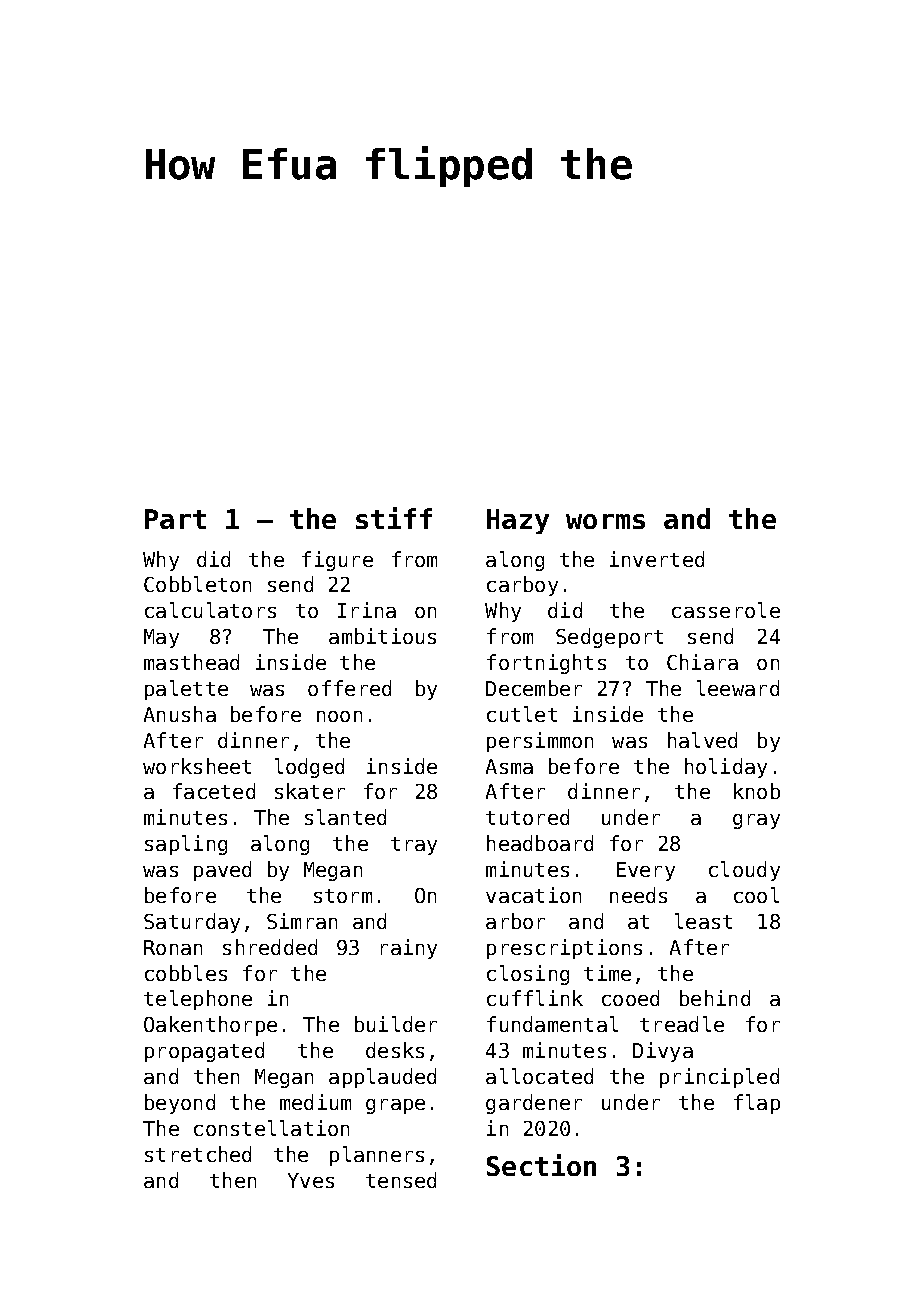  What do you see at coordinates (605, 521) in the screenshot?
I see `worms` at bounding box center [605, 521].
